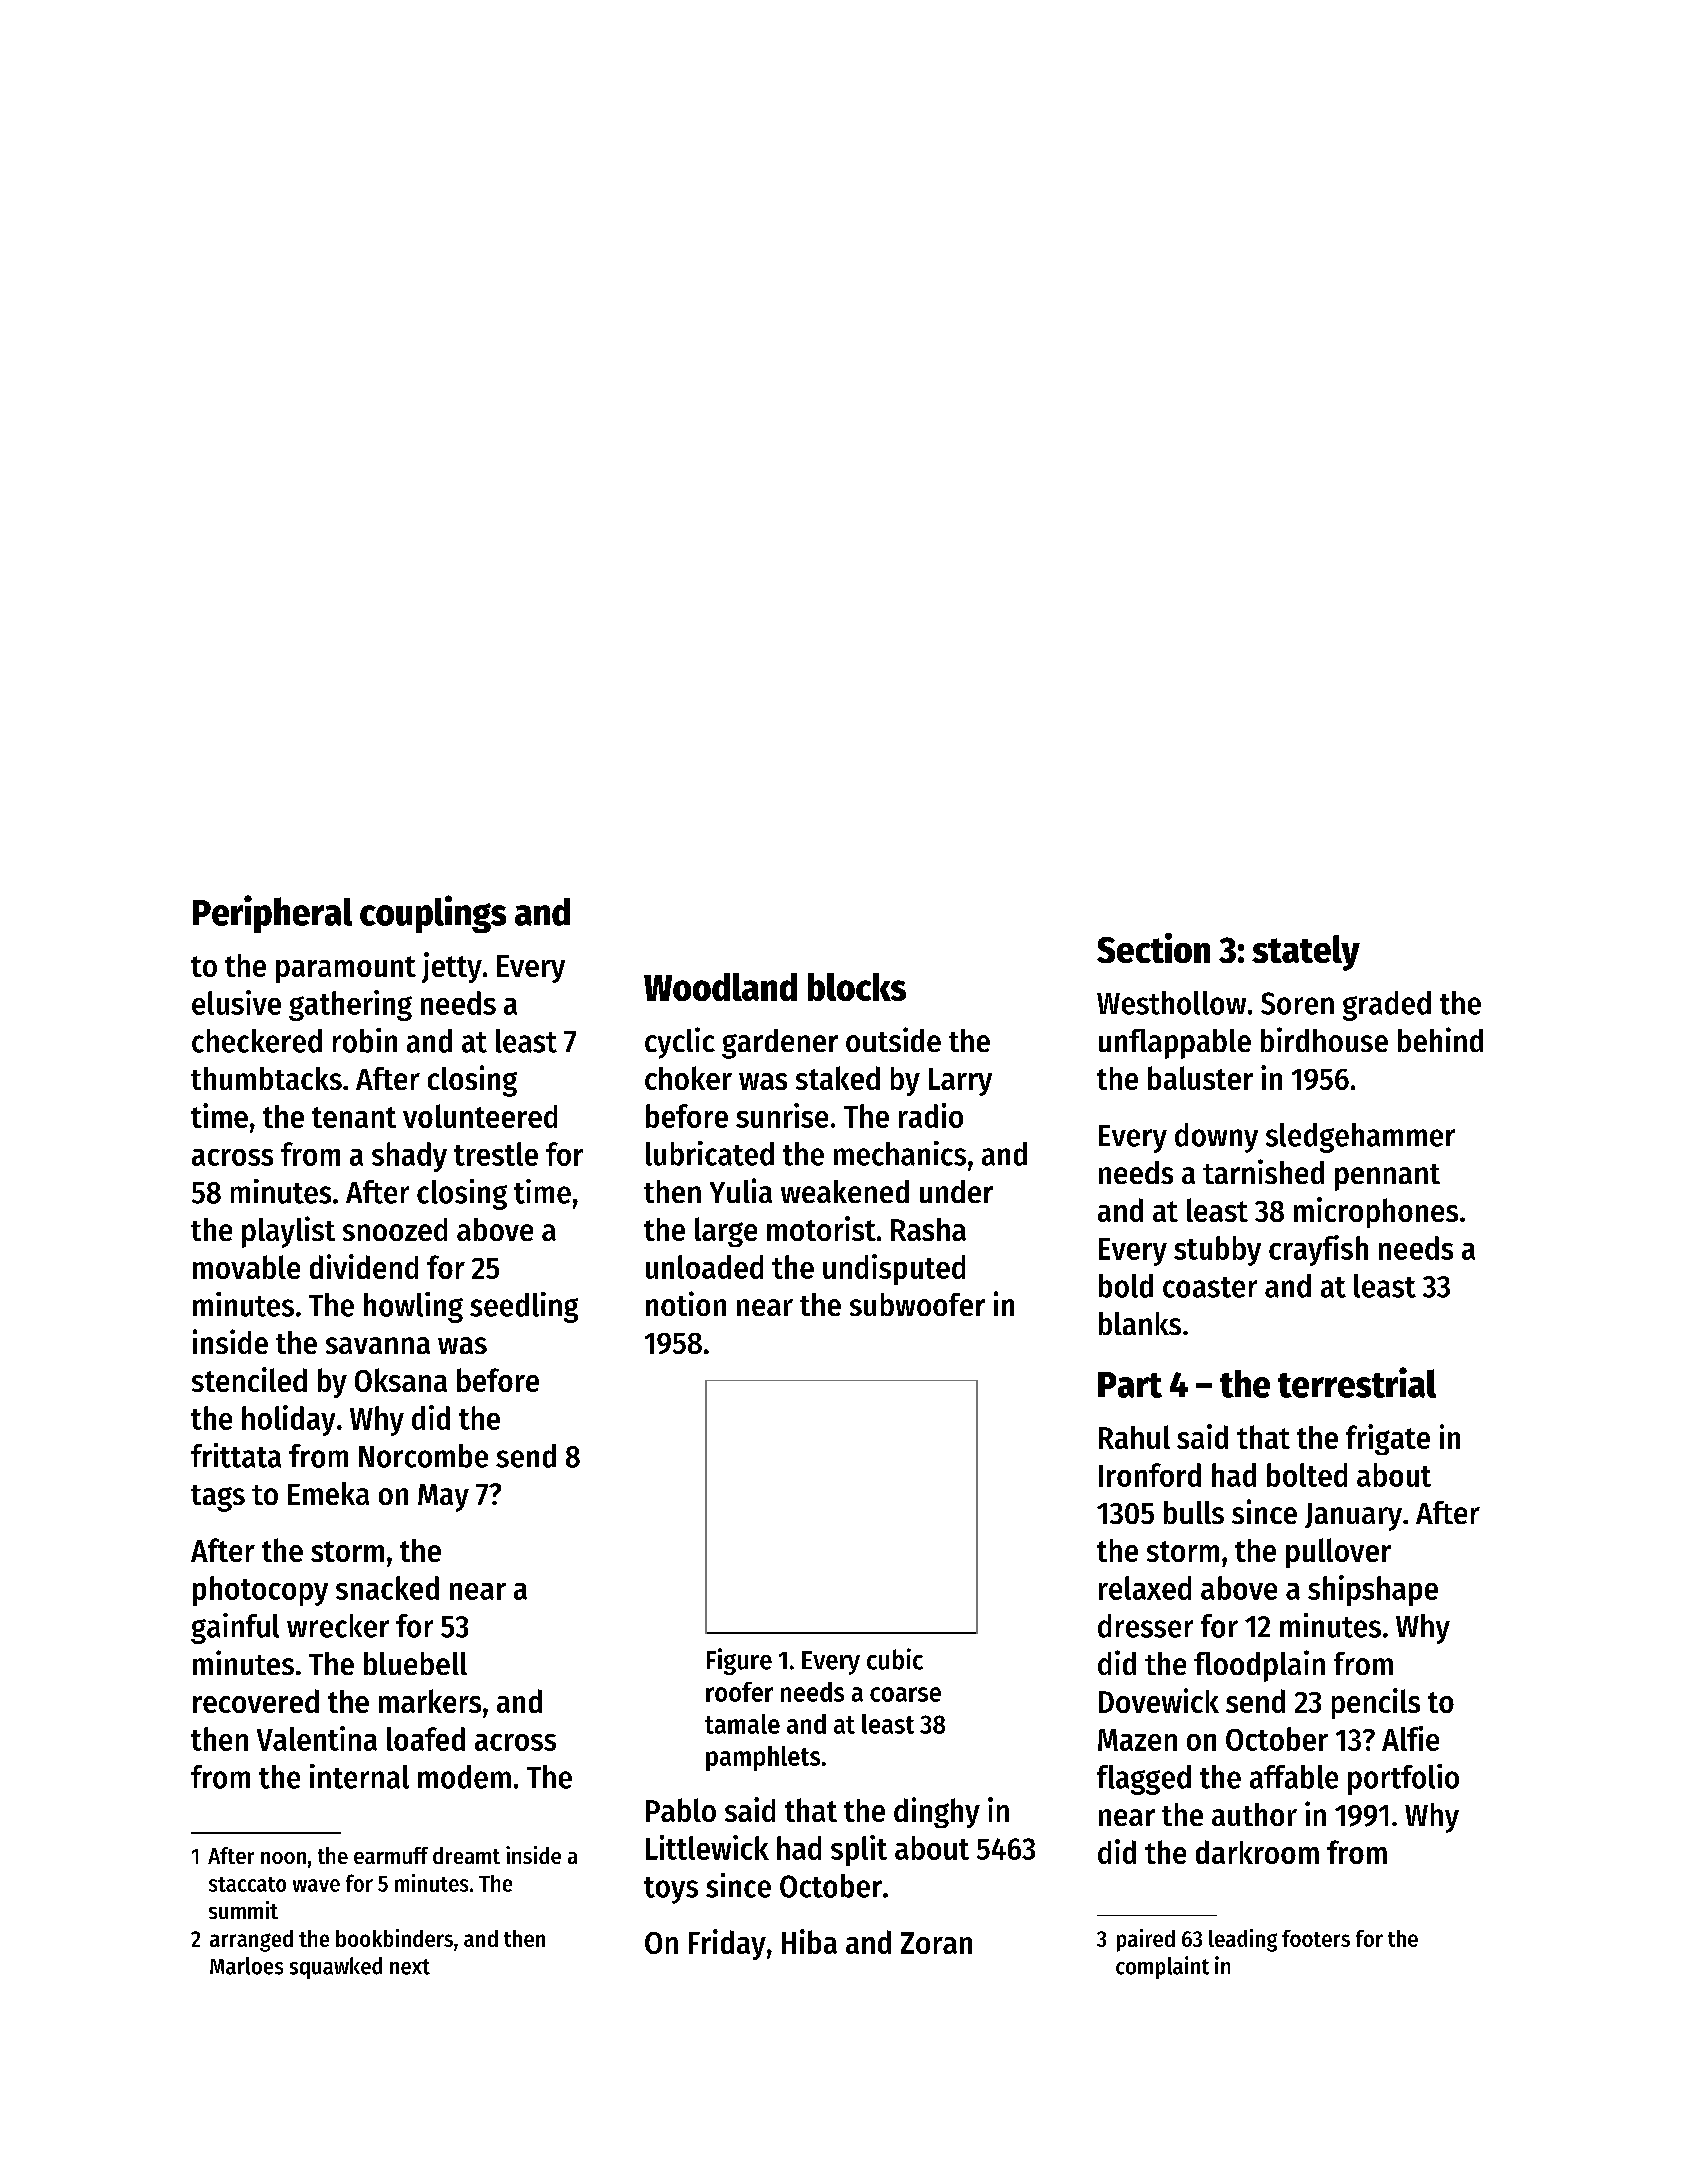 This page has height=2178, width=1683. What do you see at coordinates (247, 1884) in the page?
I see `staccato` at bounding box center [247, 1884].
